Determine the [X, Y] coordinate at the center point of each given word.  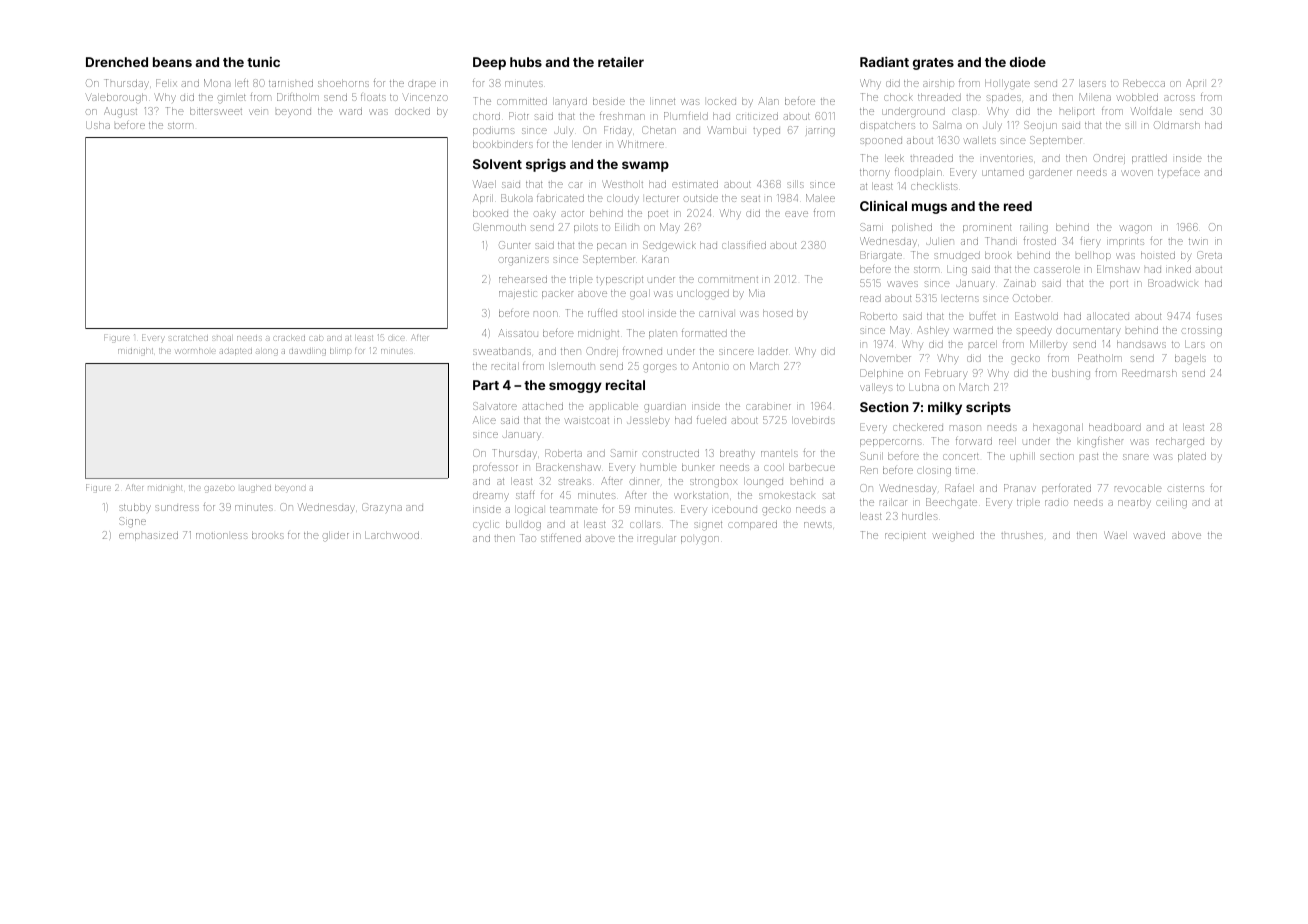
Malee [820, 198]
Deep [489, 63]
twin [1198, 241]
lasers [1092, 83]
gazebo [219, 489]
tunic [263, 62]
